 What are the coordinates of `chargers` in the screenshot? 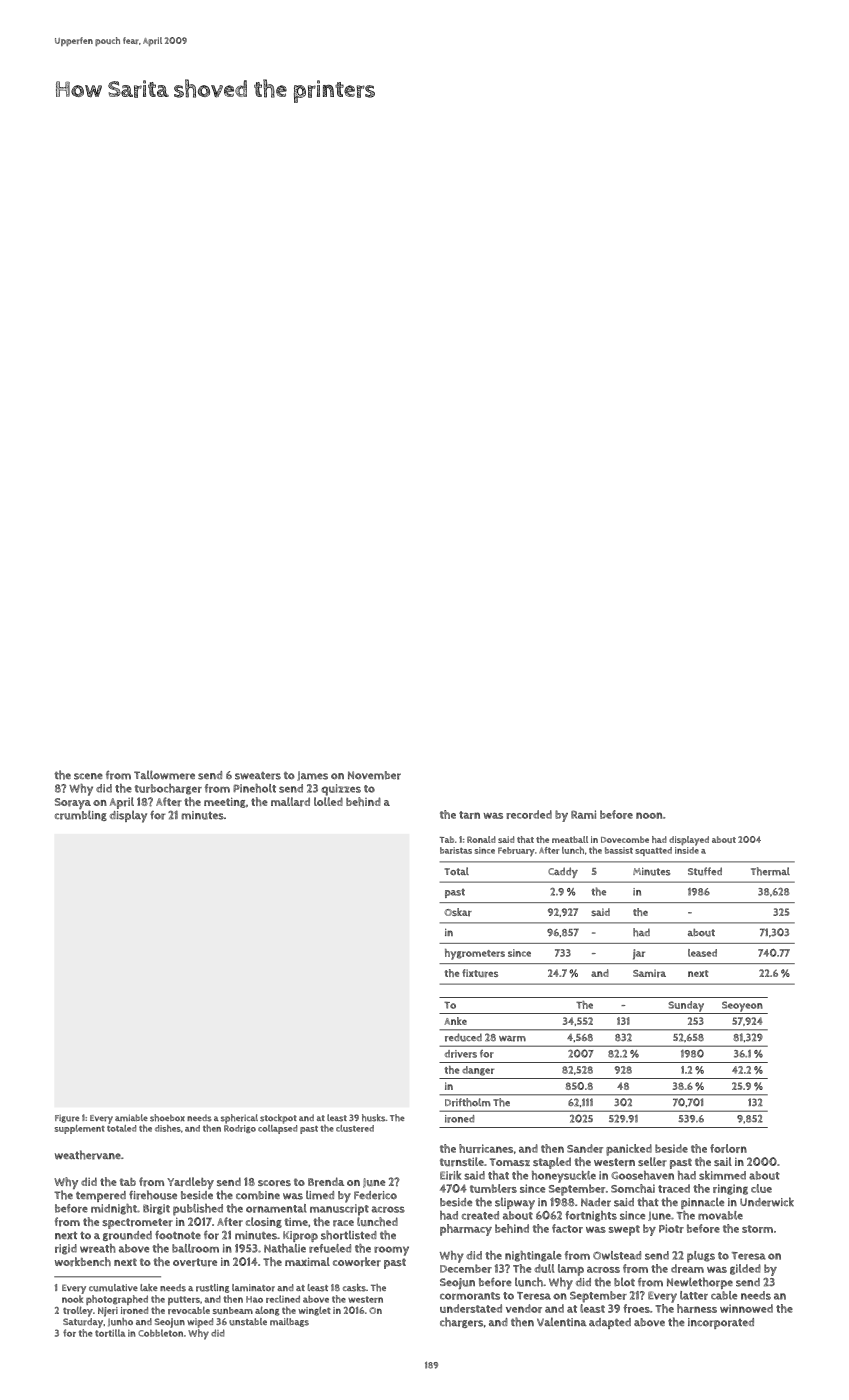 It's located at (461, 1322).
